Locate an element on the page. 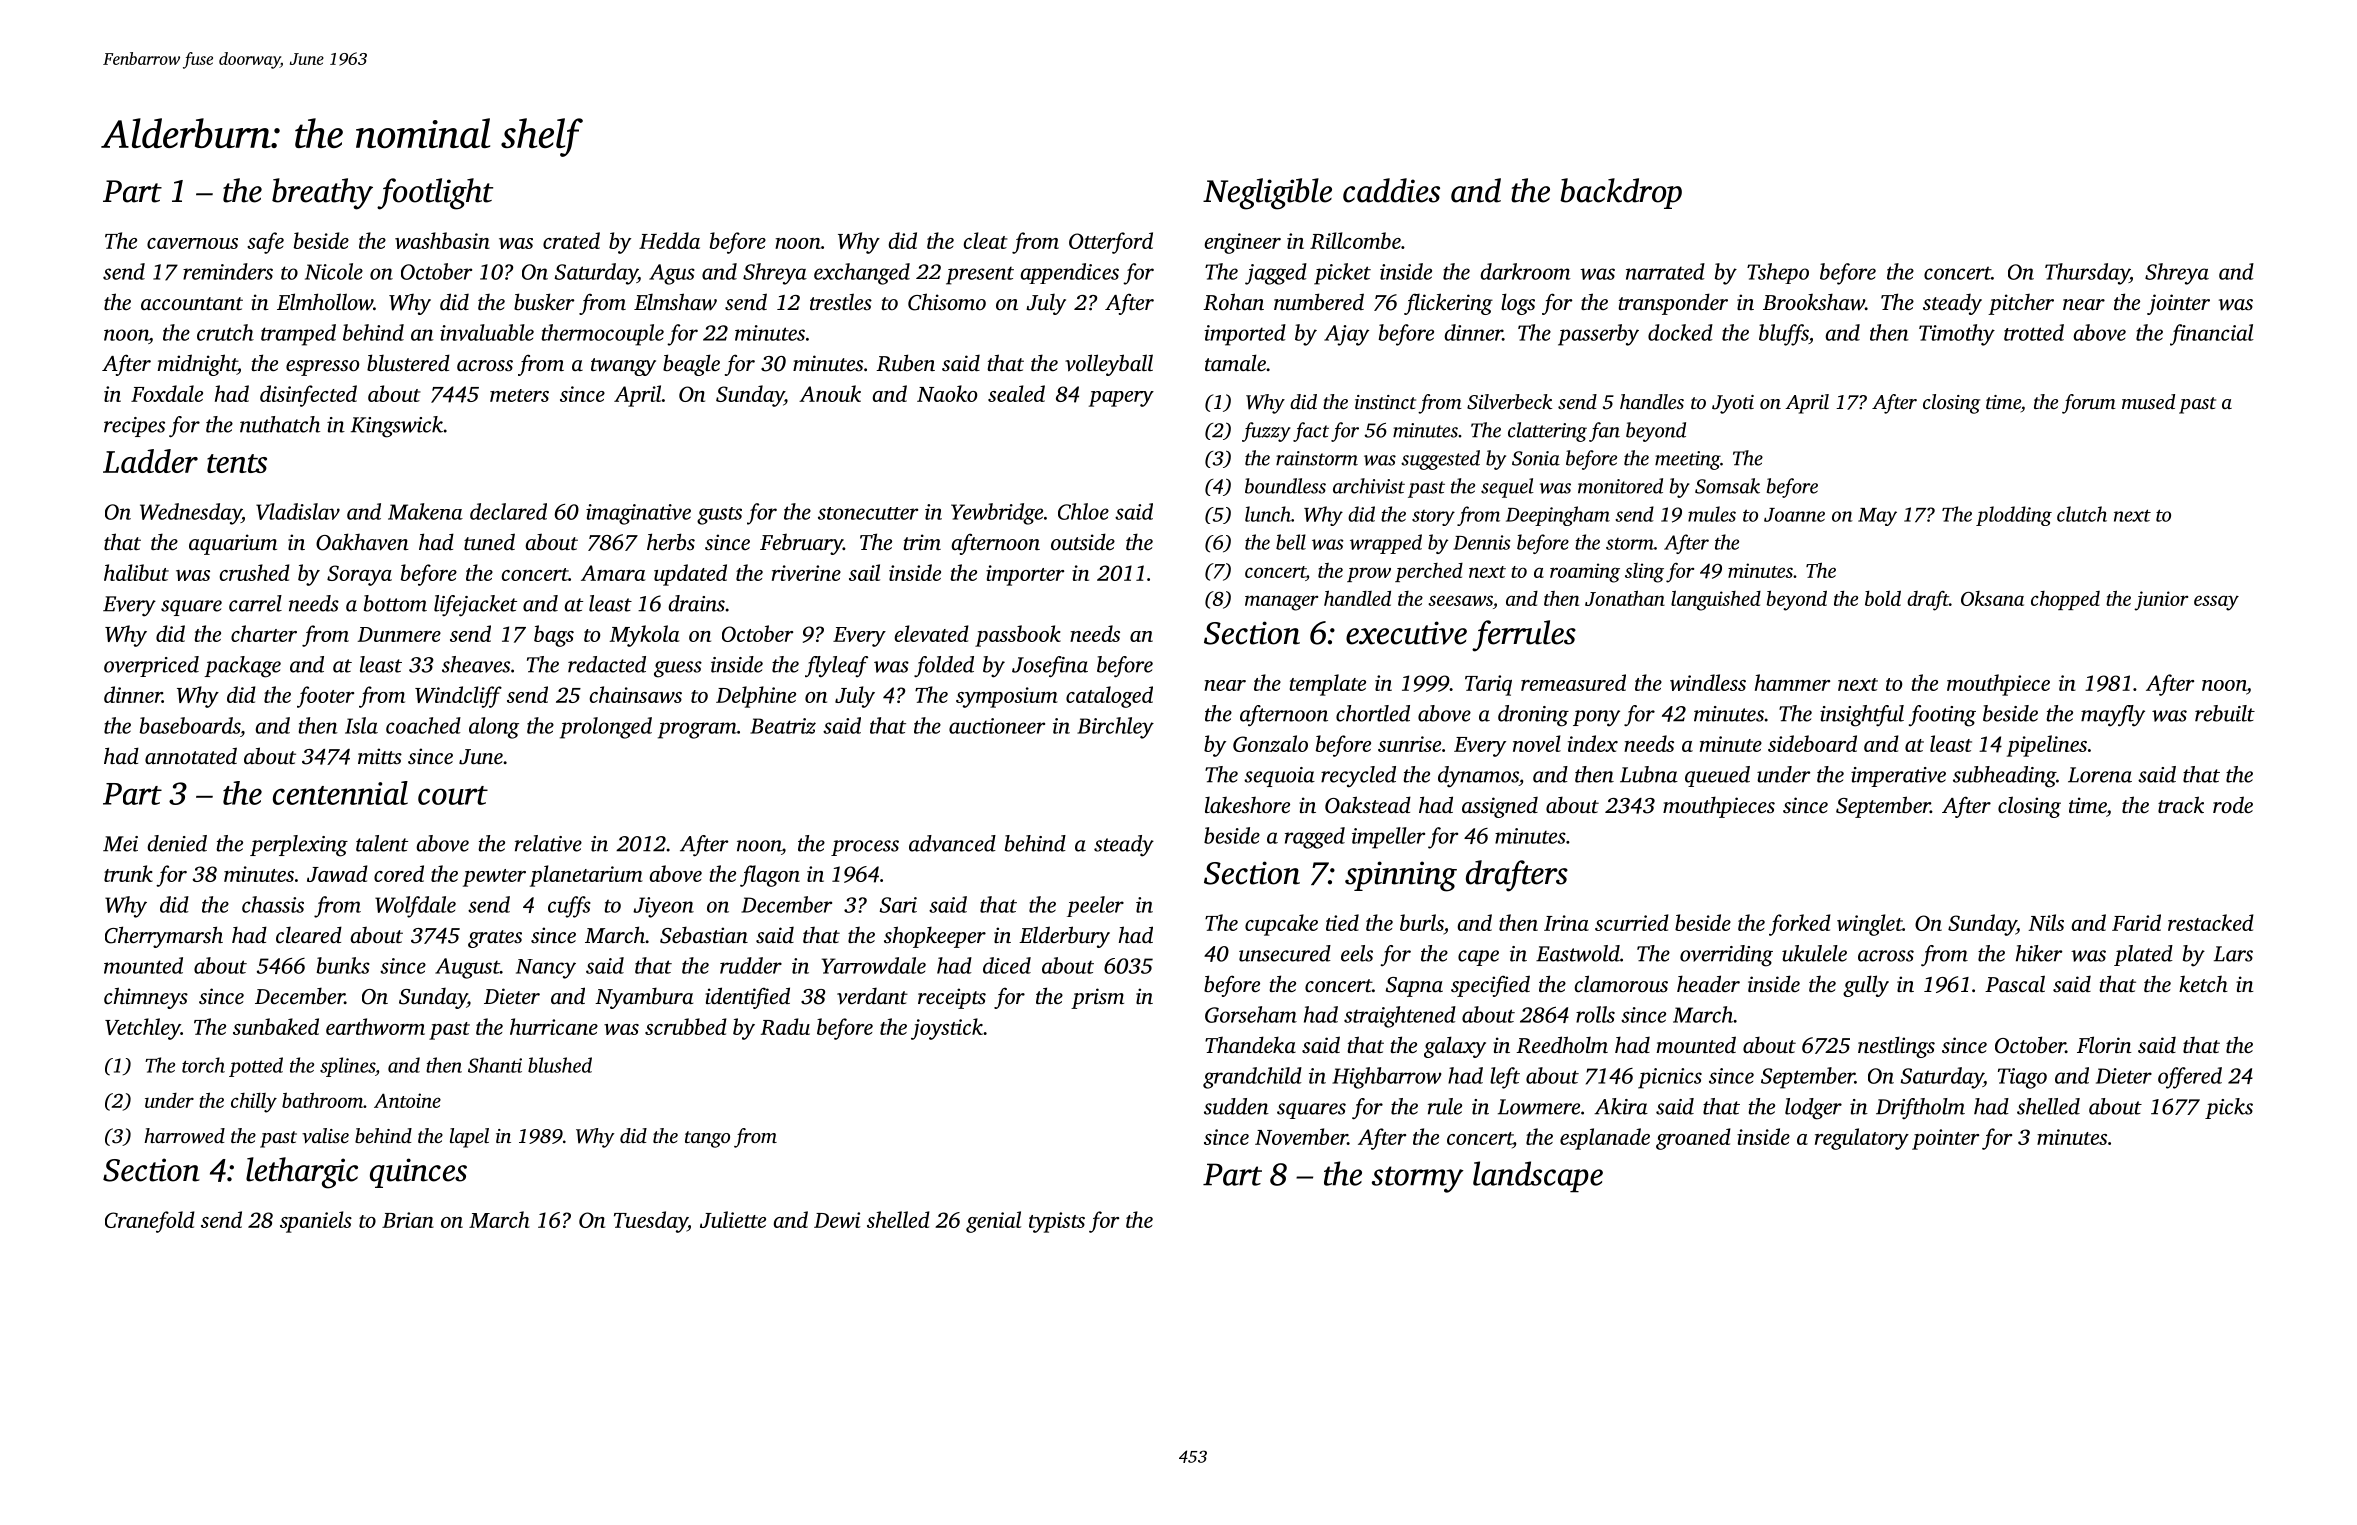 The height and width of the document is (1525, 2357). backdrop is located at coordinates (1621, 193).
